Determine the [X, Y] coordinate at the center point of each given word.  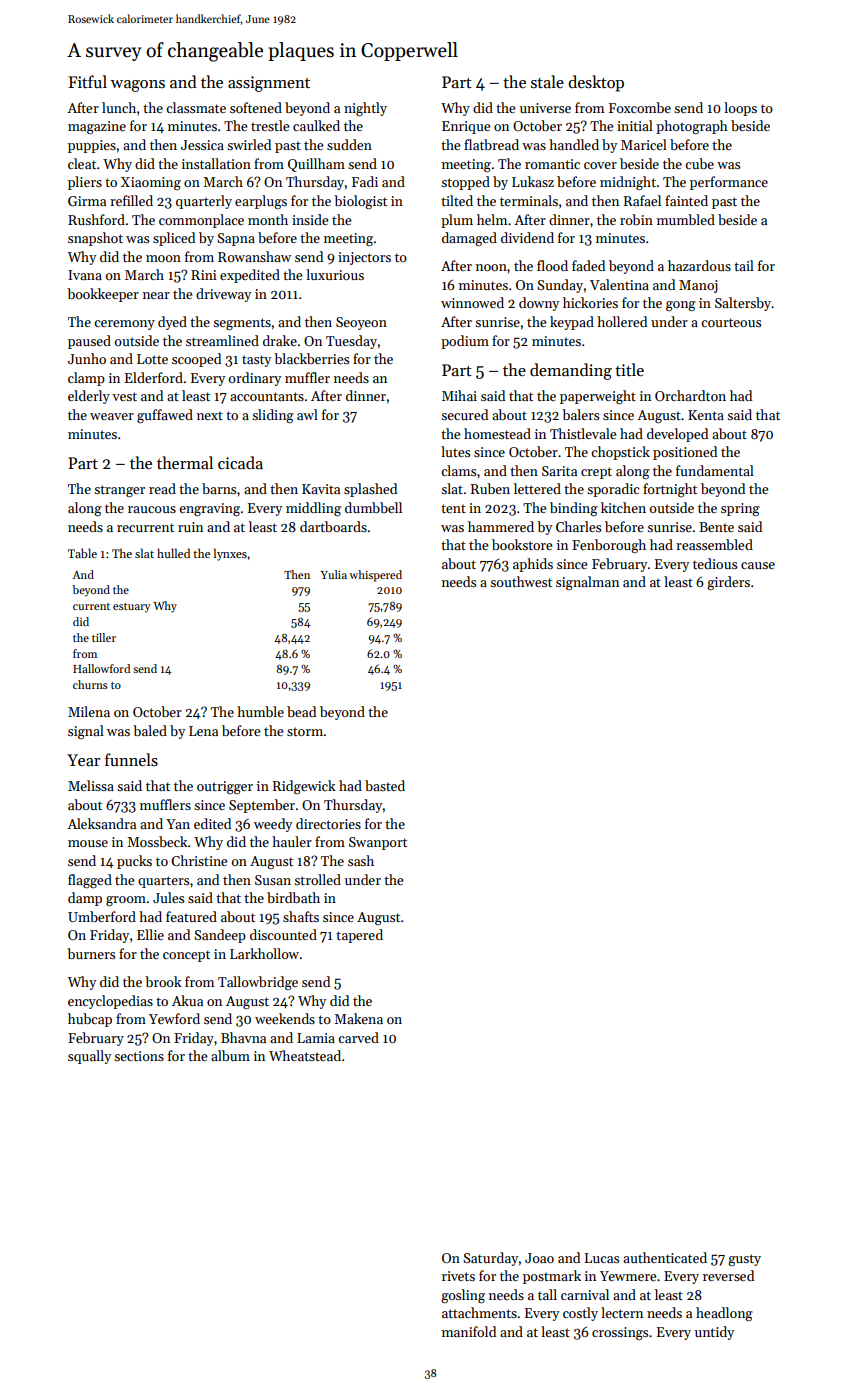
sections [139, 1056]
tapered [359, 936]
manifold [469, 1331]
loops [740, 109]
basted [385, 785]
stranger [119, 491]
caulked [316, 125]
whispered [375, 576]
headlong [724, 1314]
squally [89, 1057]
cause [758, 565]
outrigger [225, 787]
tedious [715, 563]
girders [728, 583]
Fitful [87, 81]
